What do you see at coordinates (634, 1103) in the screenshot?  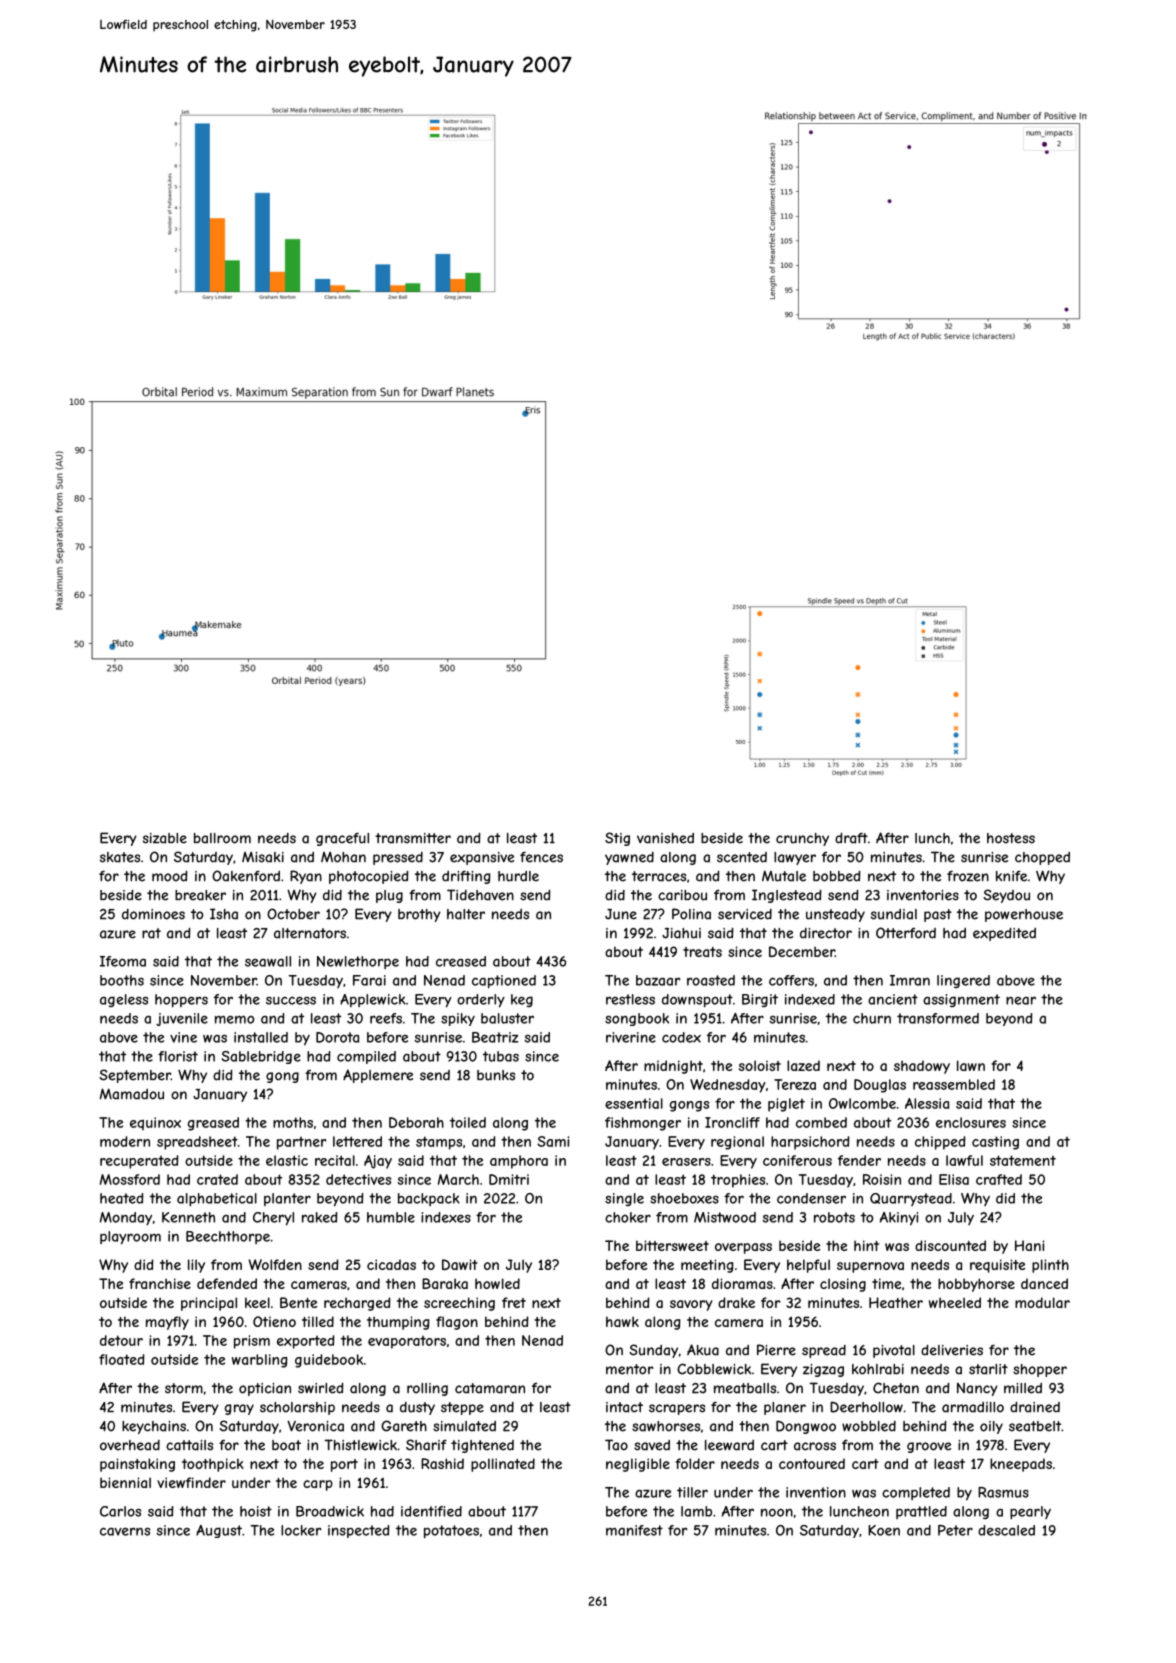 I see `essential` at bounding box center [634, 1103].
